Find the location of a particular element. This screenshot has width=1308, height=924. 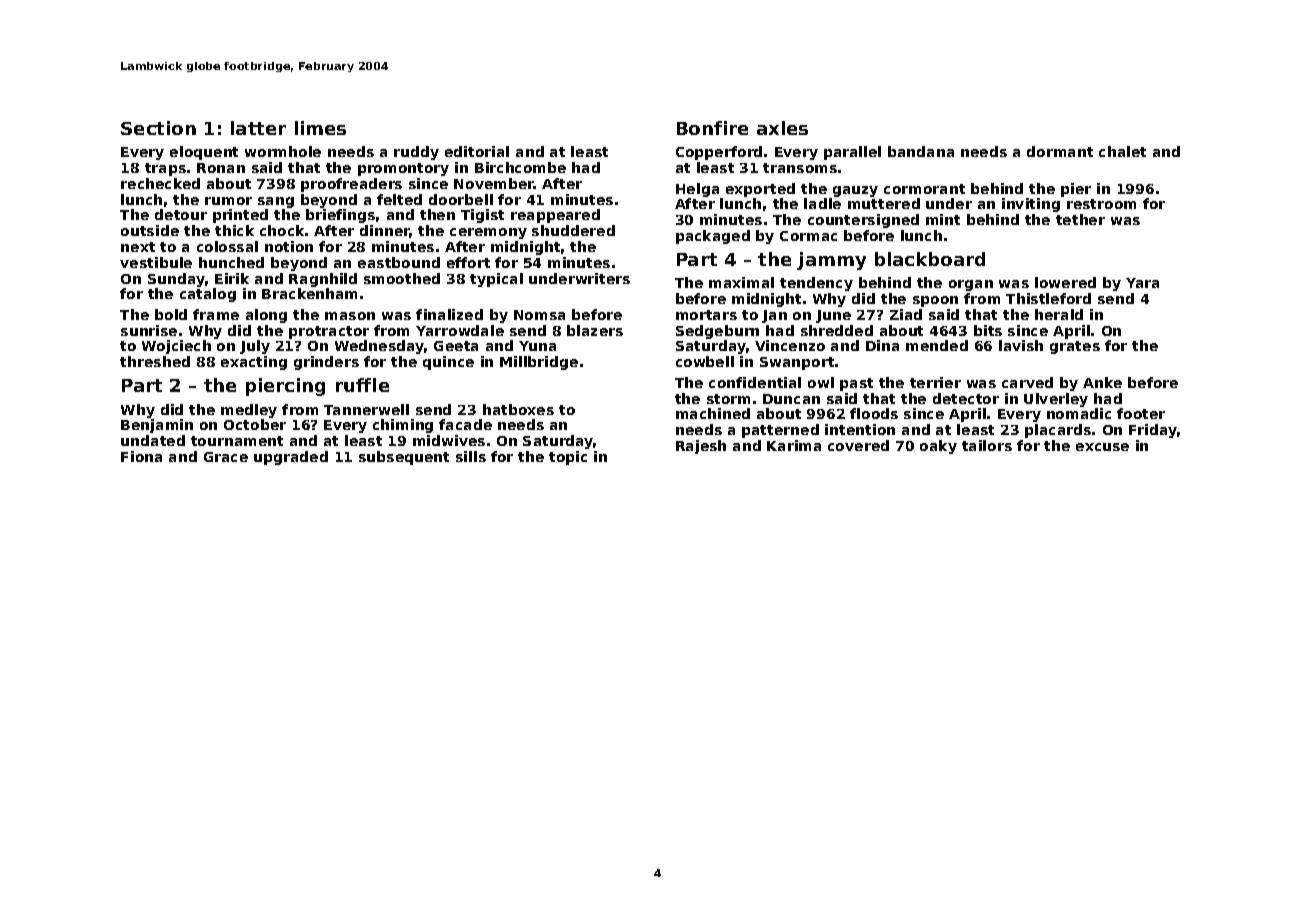

reappeared is located at coordinates (555, 216).
